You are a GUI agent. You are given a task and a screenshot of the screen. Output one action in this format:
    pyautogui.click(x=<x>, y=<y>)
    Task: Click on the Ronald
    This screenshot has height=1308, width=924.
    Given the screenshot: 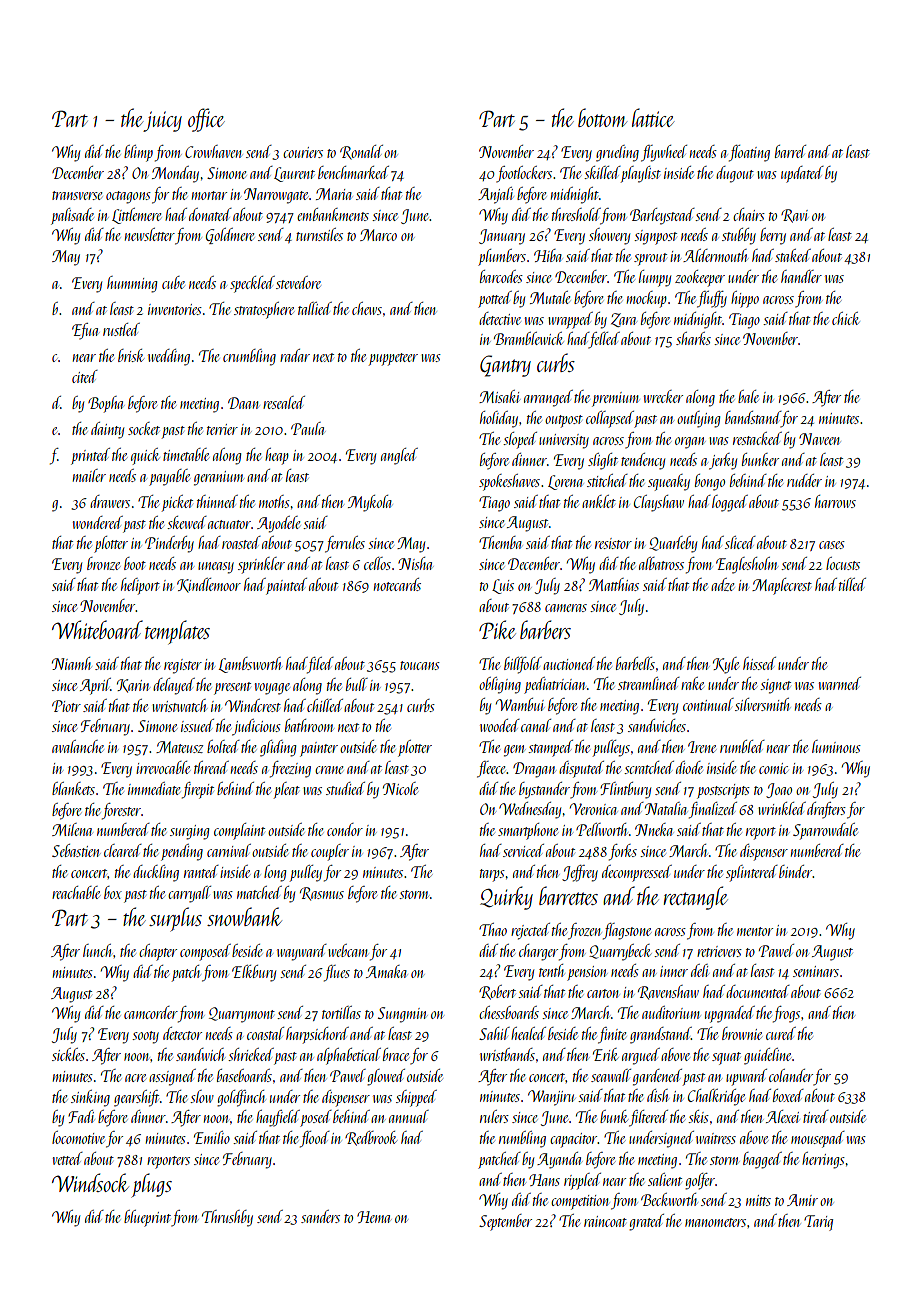 What is the action you would take?
    pyautogui.click(x=361, y=152)
